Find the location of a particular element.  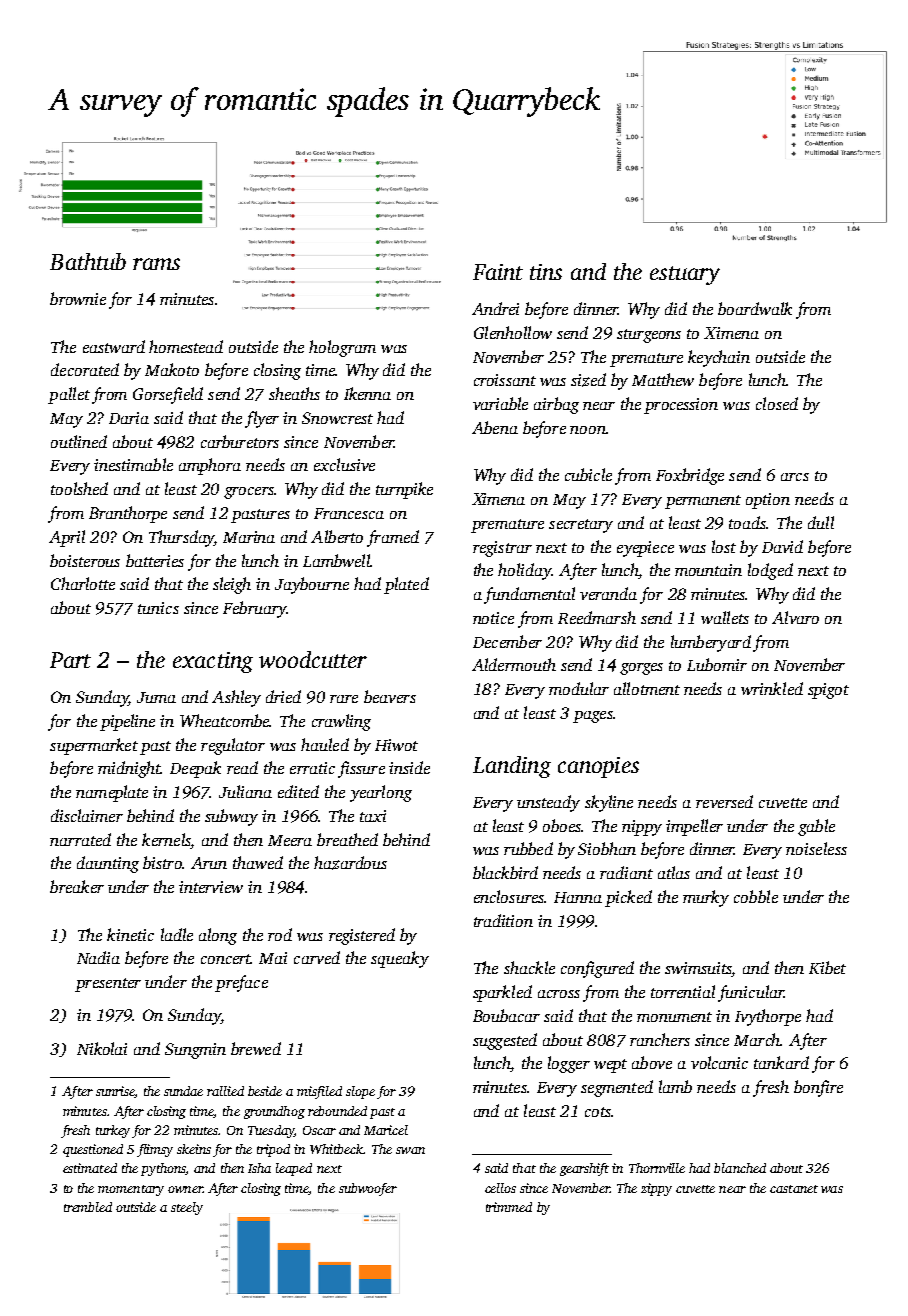

wrinkled is located at coordinates (772, 688).
